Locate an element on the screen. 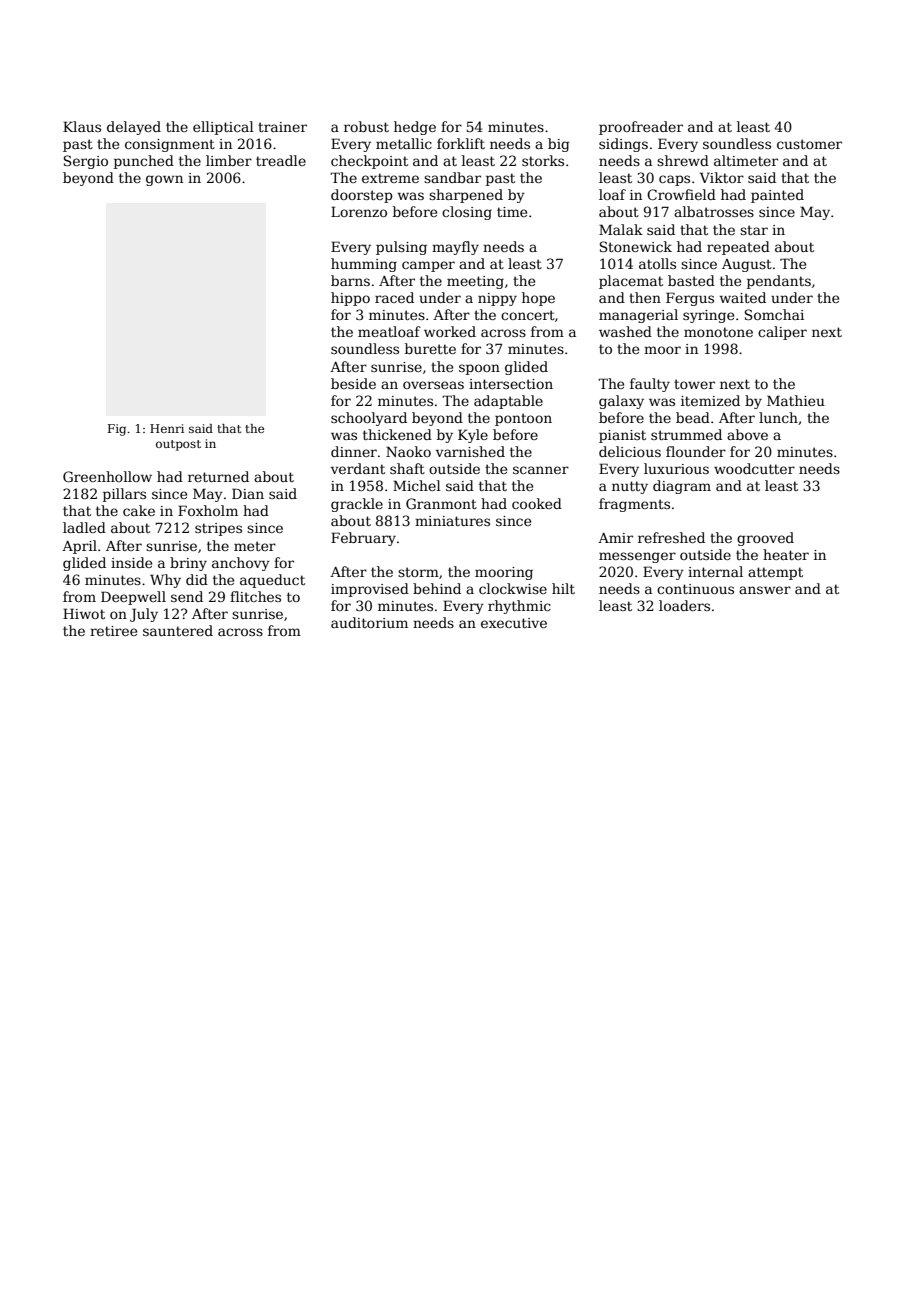 The image size is (908, 1316). Lorenzo is located at coordinates (359, 211).
